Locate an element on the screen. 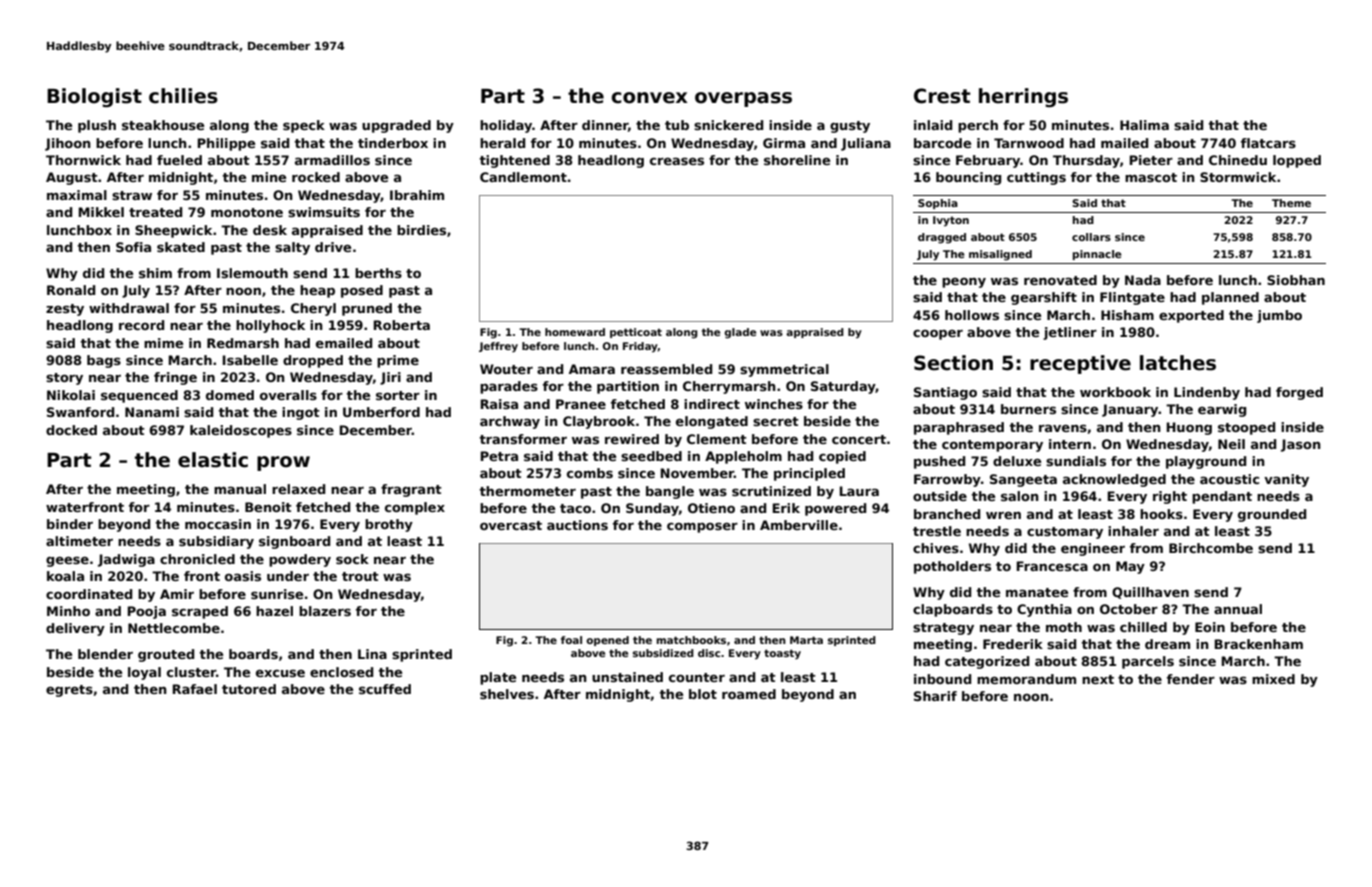 The image size is (1372, 887). Theme is located at coordinates (1291, 203).
